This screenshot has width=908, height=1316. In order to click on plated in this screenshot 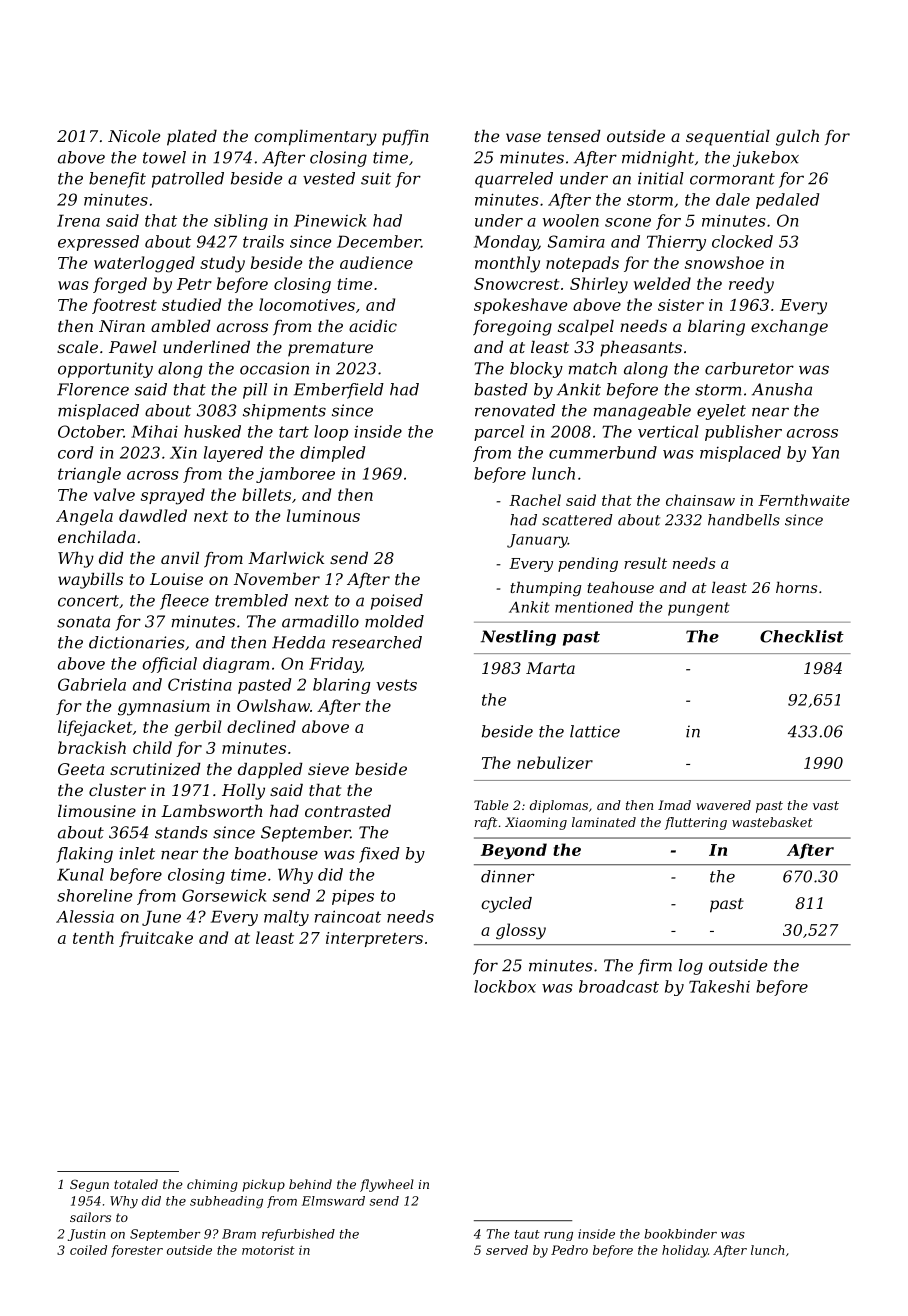, I will do `click(192, 138)`.
